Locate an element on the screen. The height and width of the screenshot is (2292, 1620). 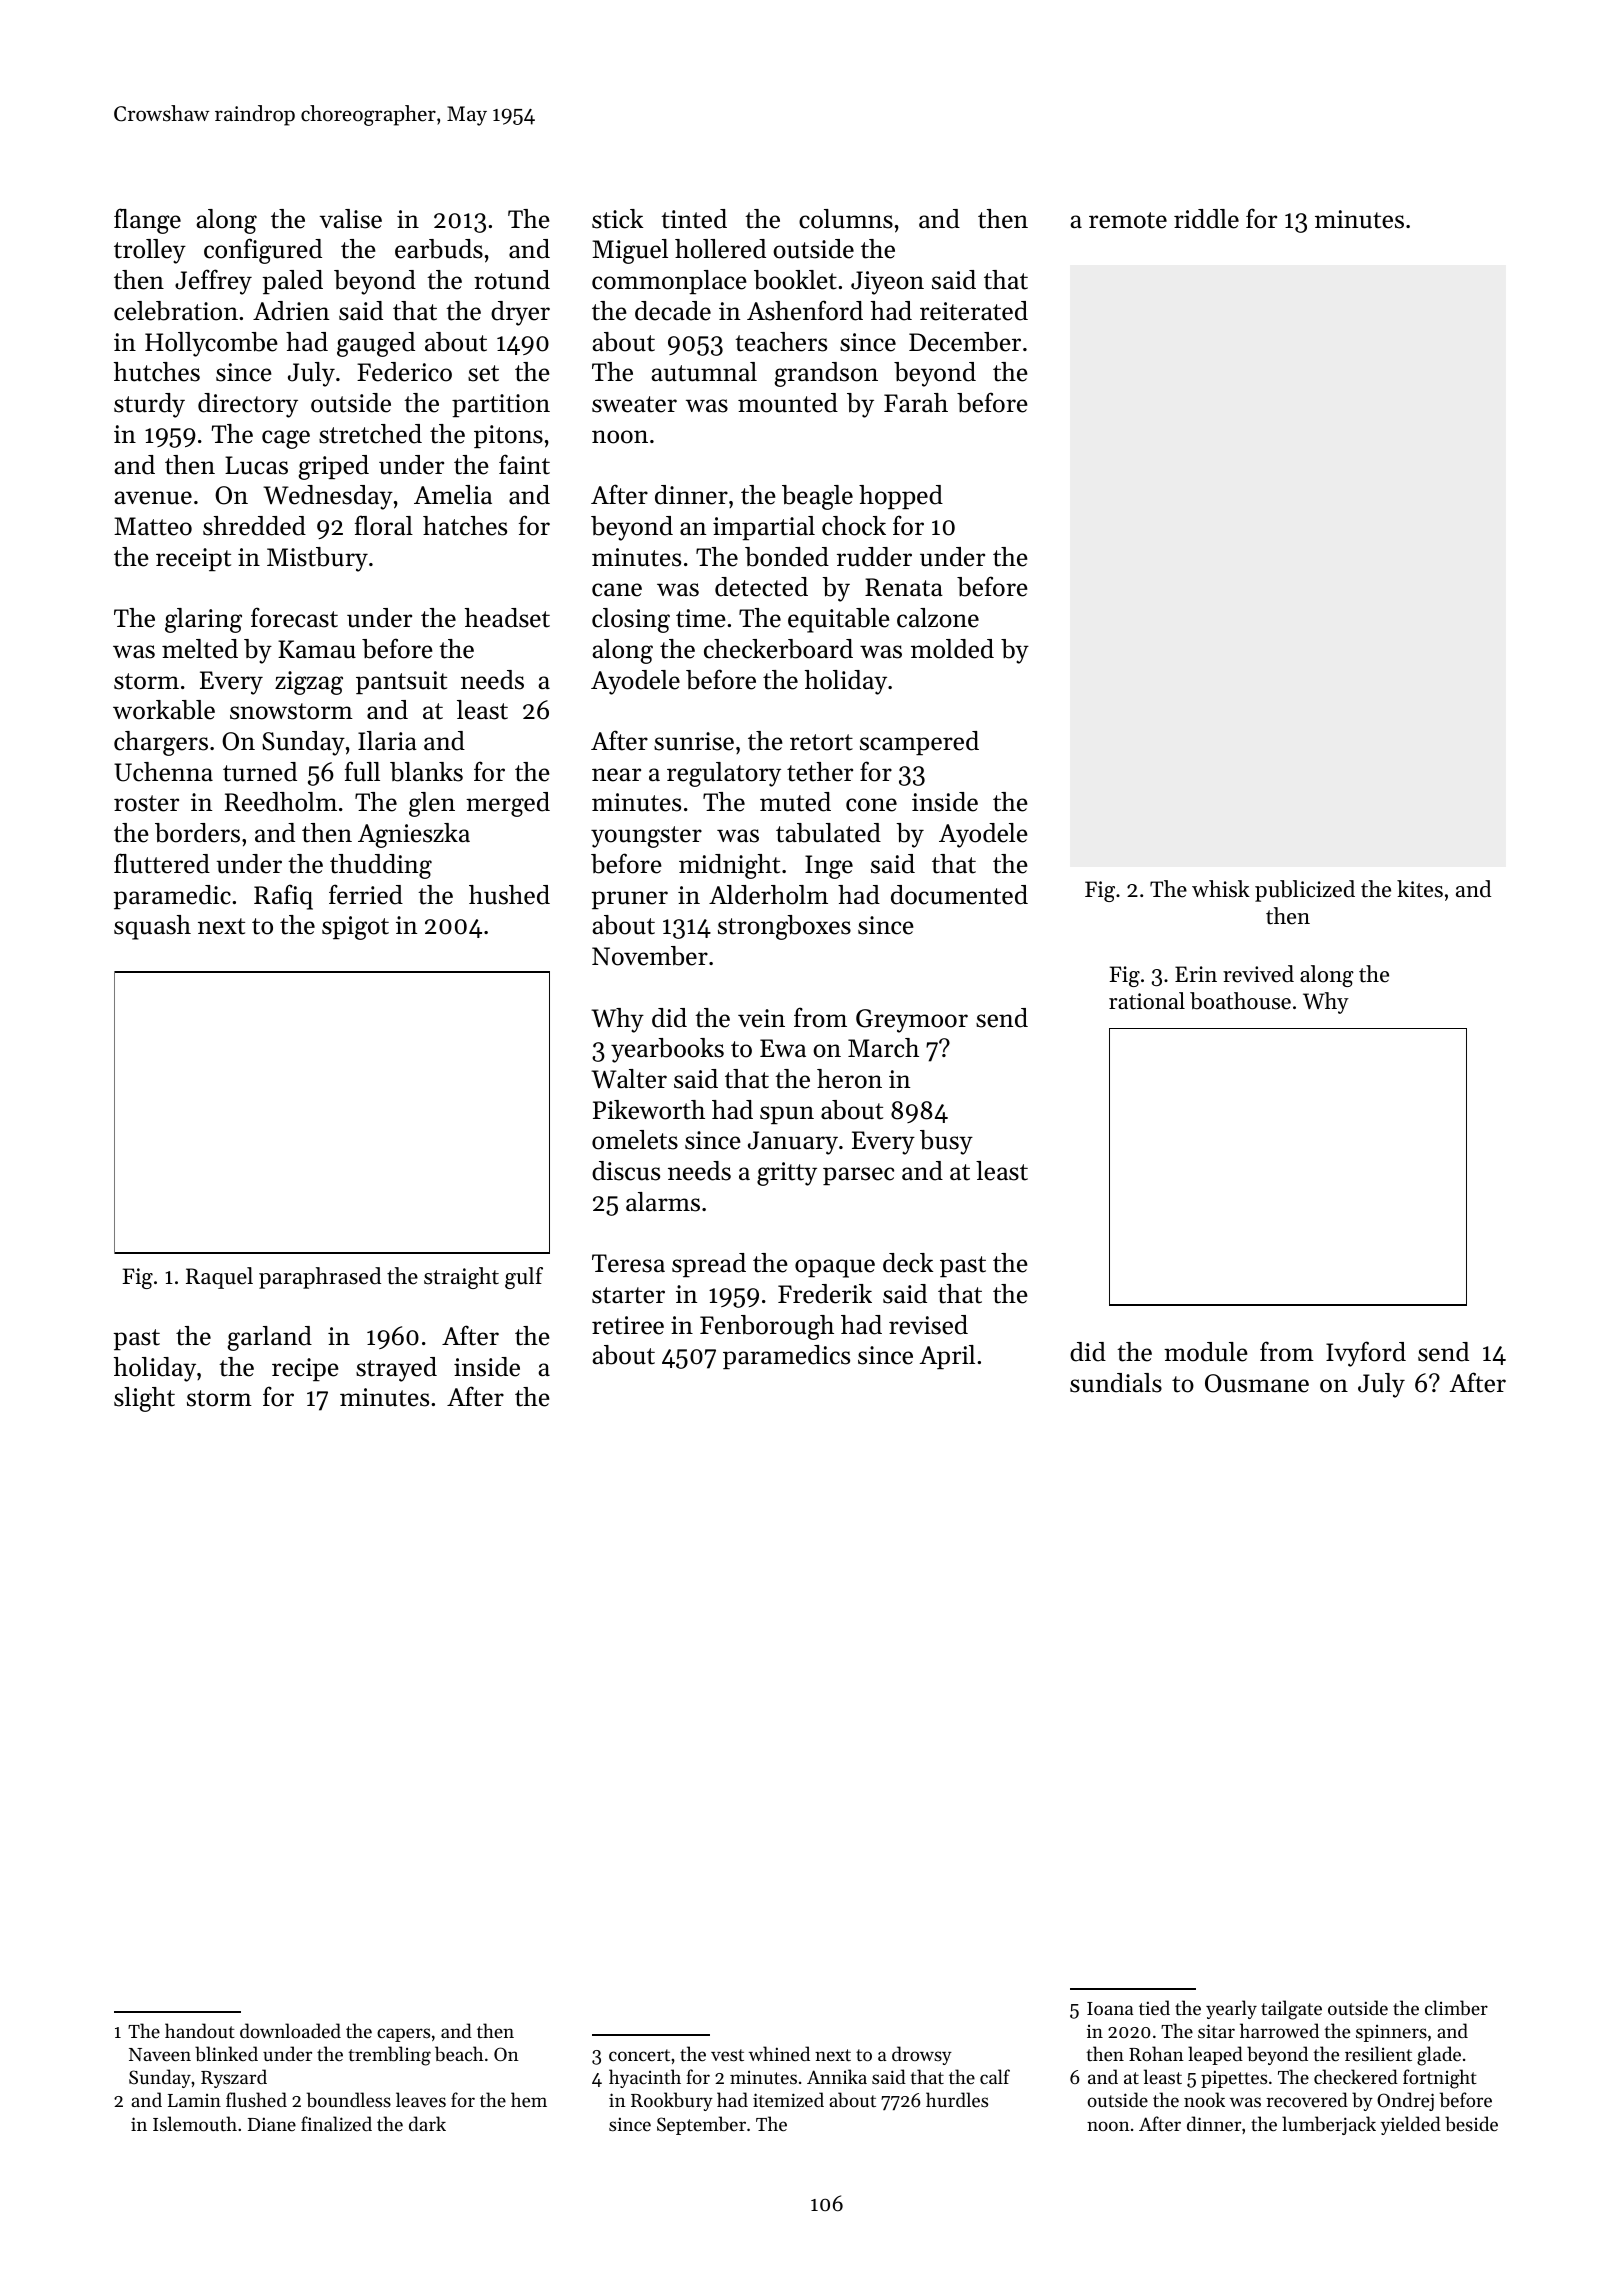
module is located at coordinates (1206, 1352).
